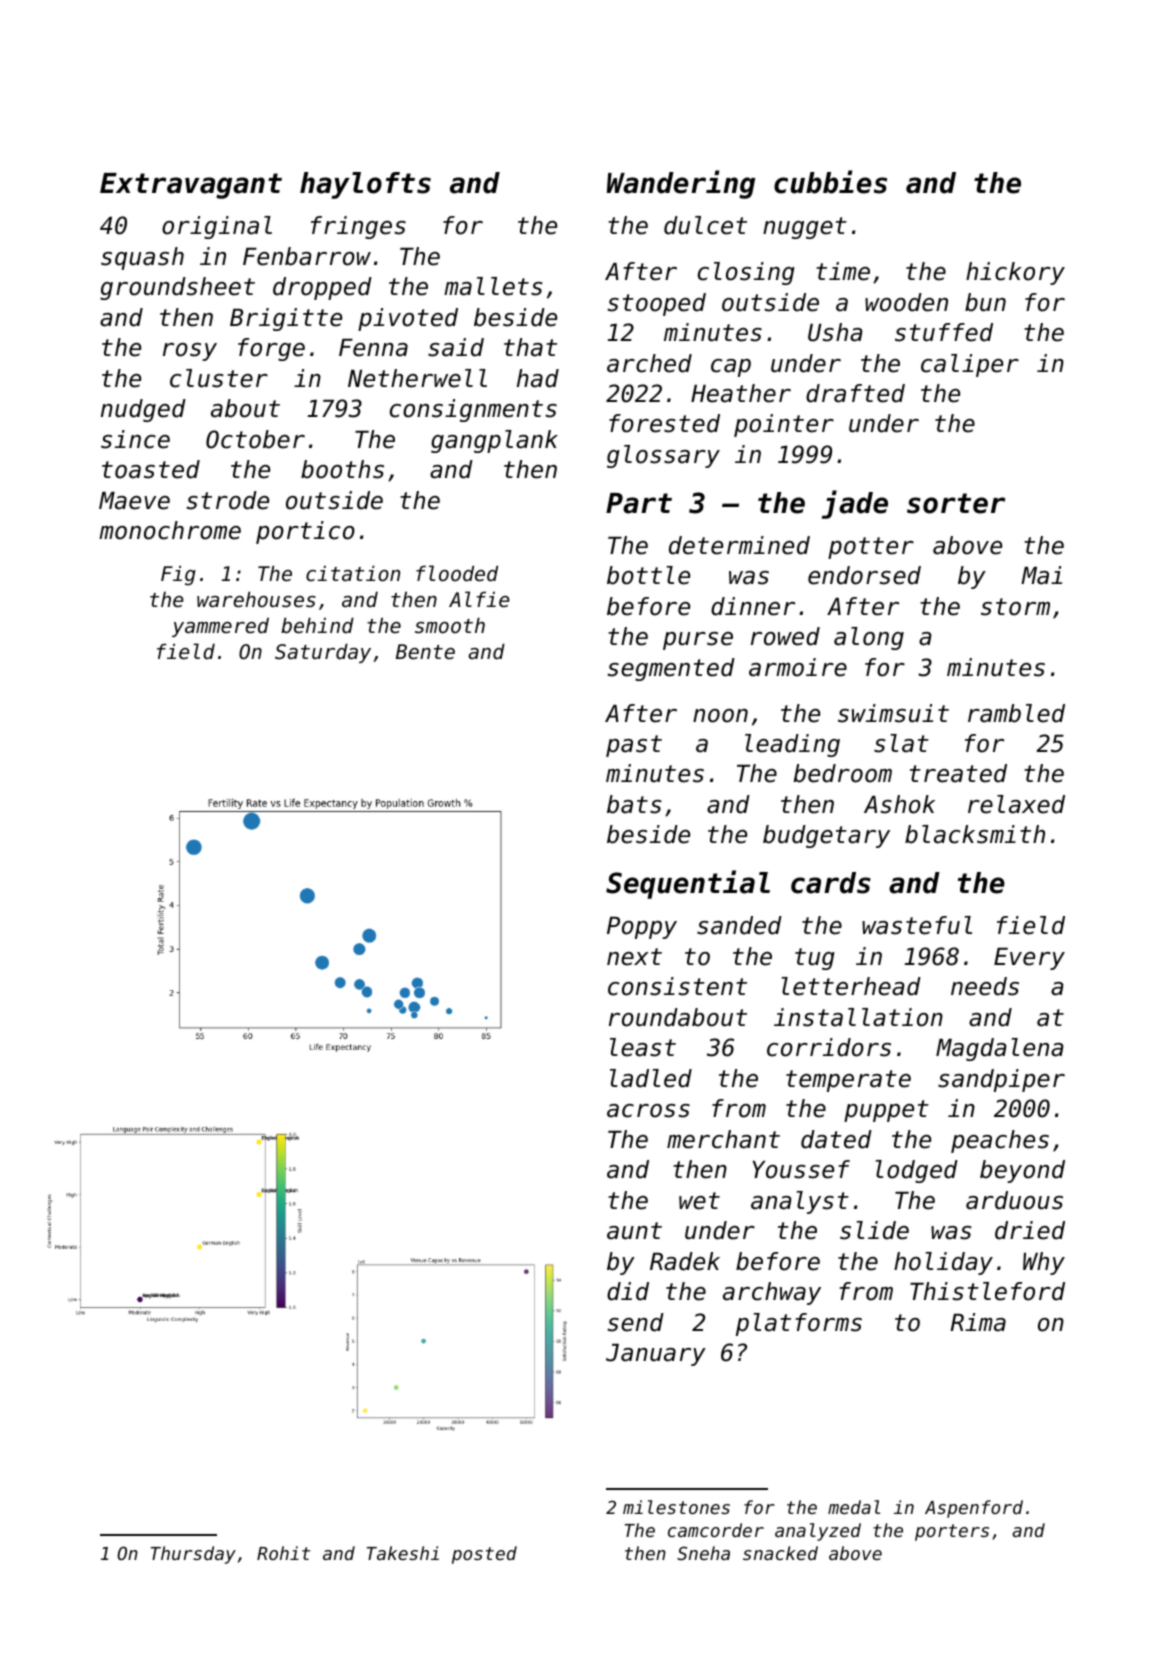 This screenshot has width=1165, height=1654. I want to click on Rohit, so click(283, 1553).
